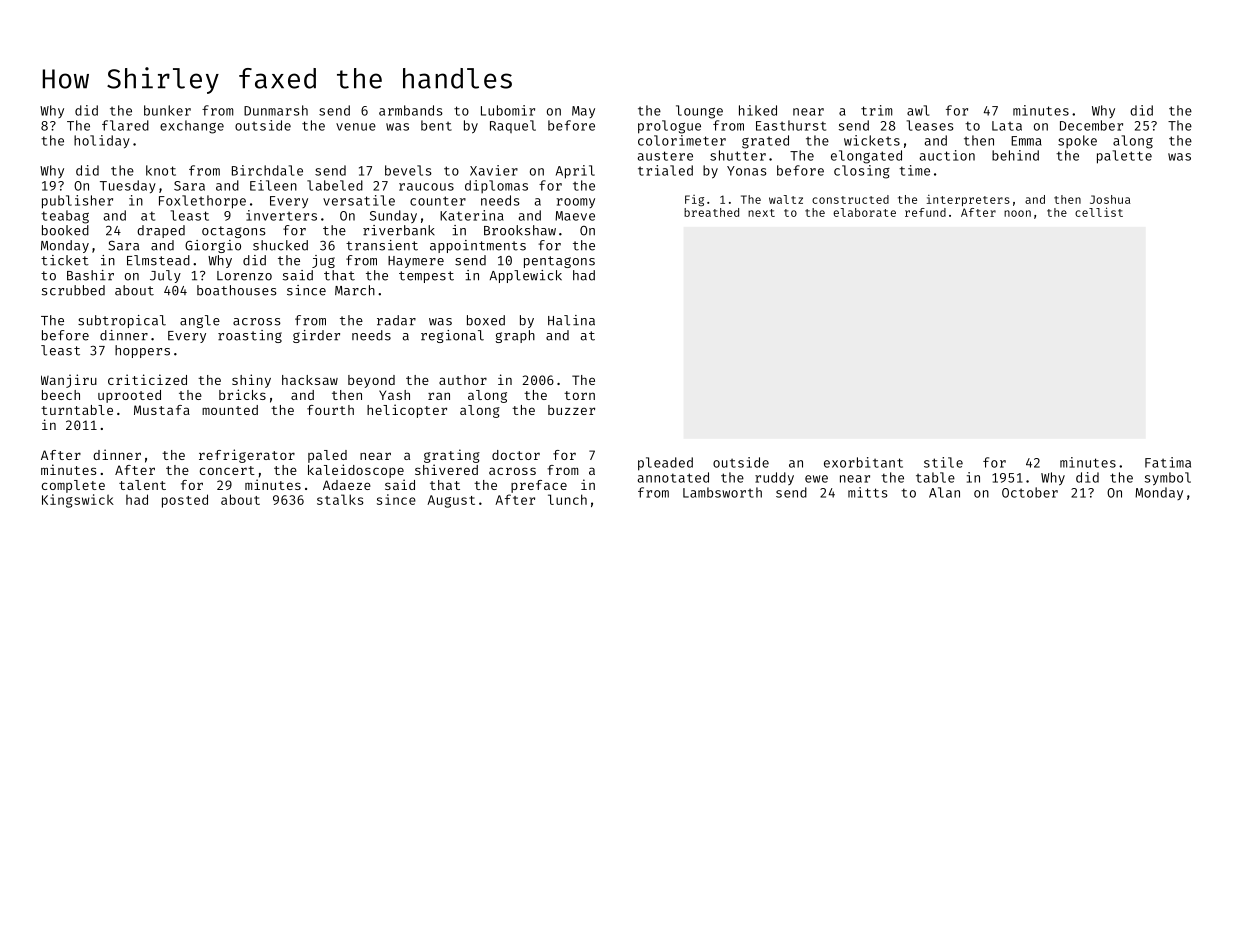 The width and height of the image is (1233, 952). What do you see at coordinates (571, 320) in the image?
I see `Halina` at bounding box center [571, 320].
